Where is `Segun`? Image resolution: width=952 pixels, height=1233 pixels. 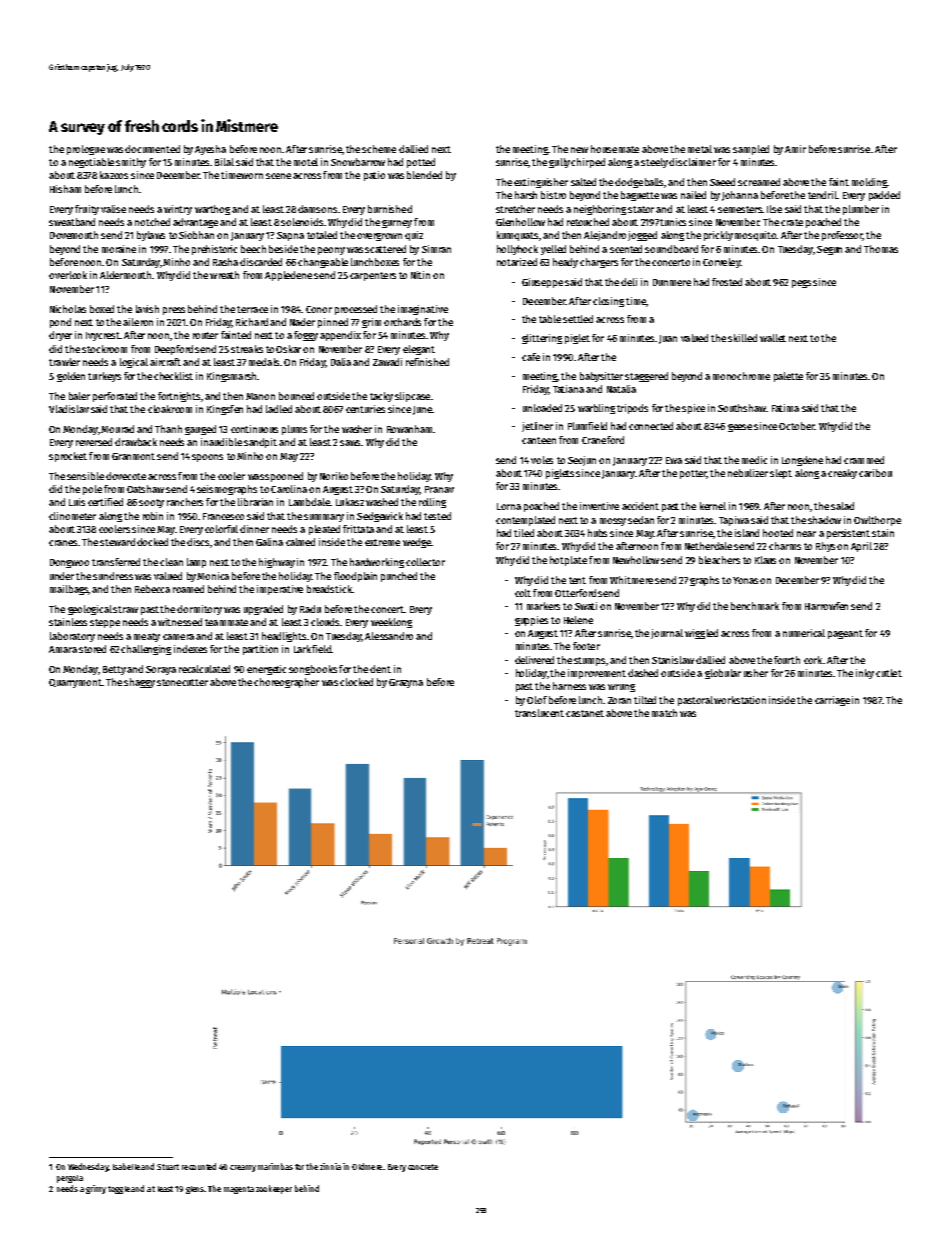
Segun is located at coordinates (829, 250).
